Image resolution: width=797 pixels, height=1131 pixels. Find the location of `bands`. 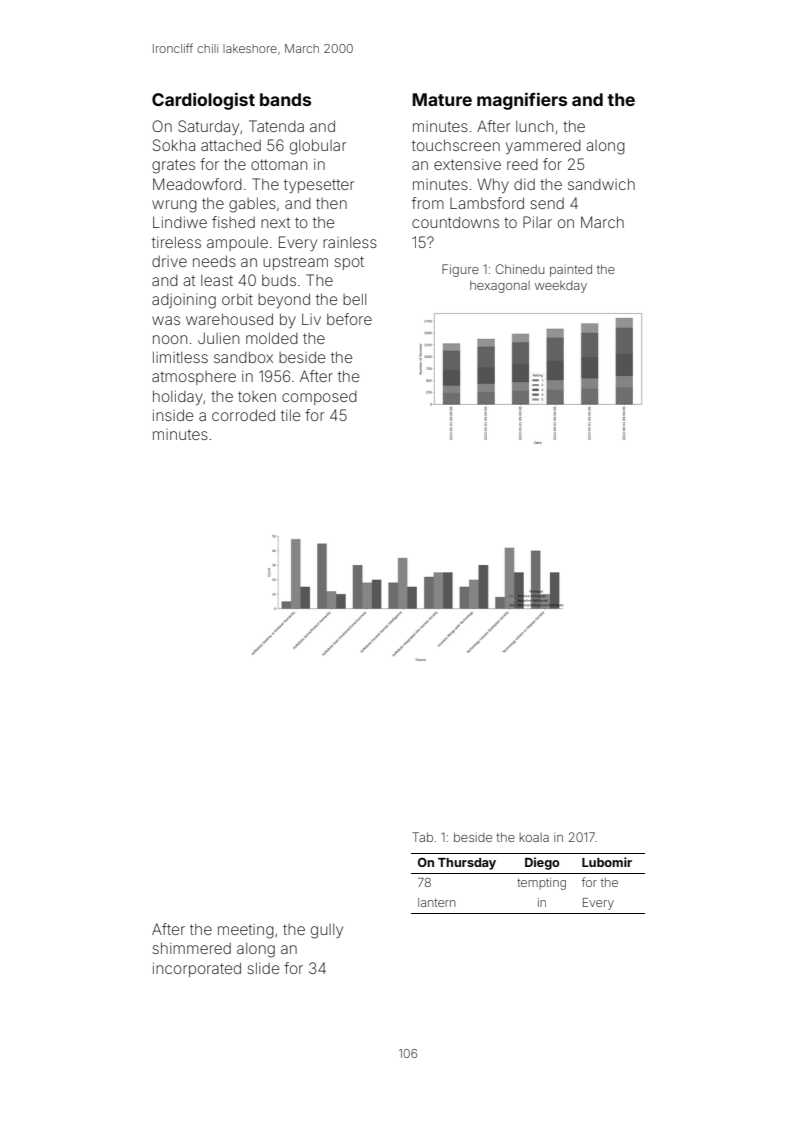

bands is located at coordinates (285, 99).
